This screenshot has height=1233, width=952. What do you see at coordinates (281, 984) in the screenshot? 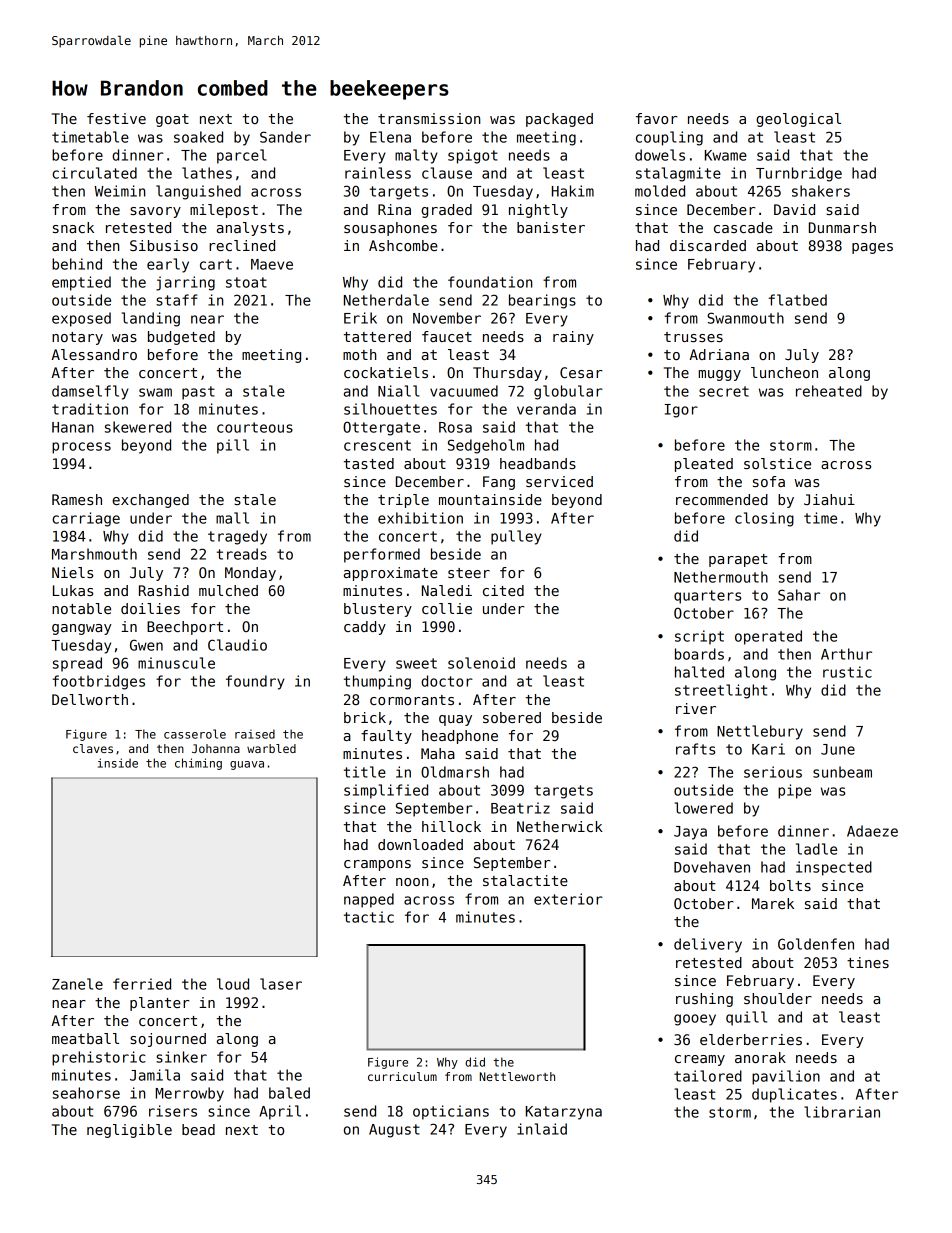
I see `laser` at bounding box center [281, 984].
